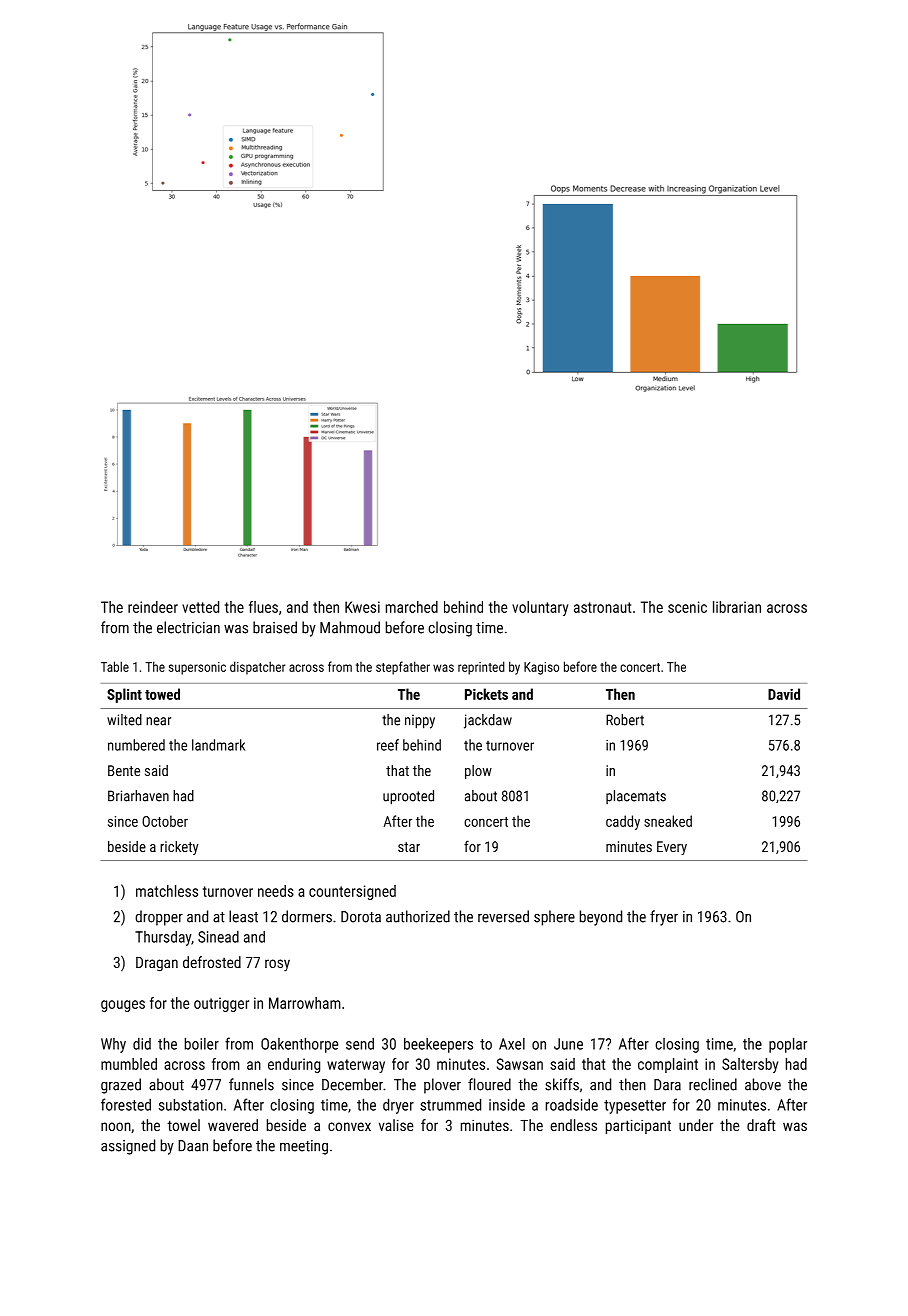 This page has width=908, height=1316. What do you see at coordinates (257, 668) in the page?
I see `dispatcher` at bounding box center [257, 668].
